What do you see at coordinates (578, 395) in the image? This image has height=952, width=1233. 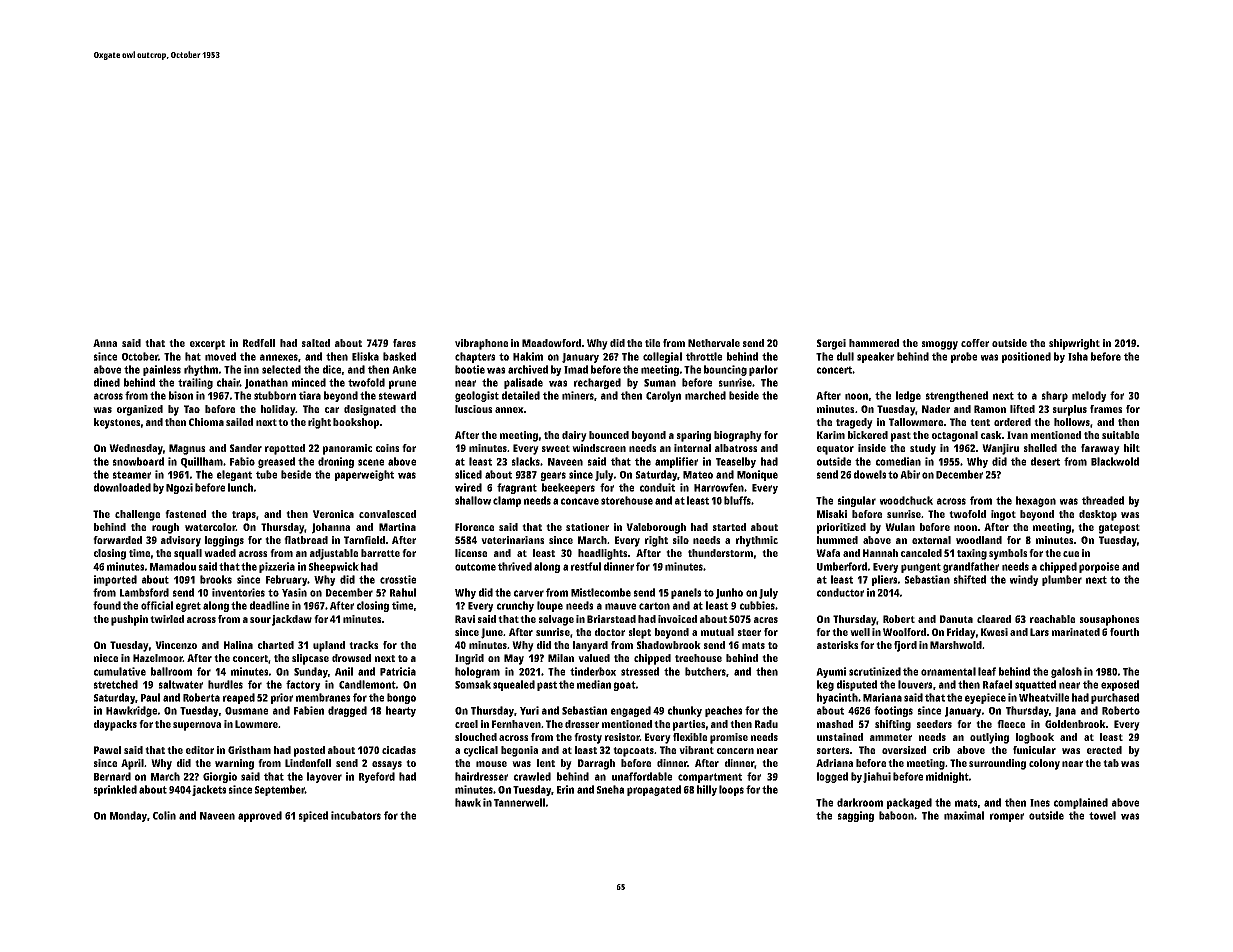 I see `miners` at bounding box center [578, 395].
